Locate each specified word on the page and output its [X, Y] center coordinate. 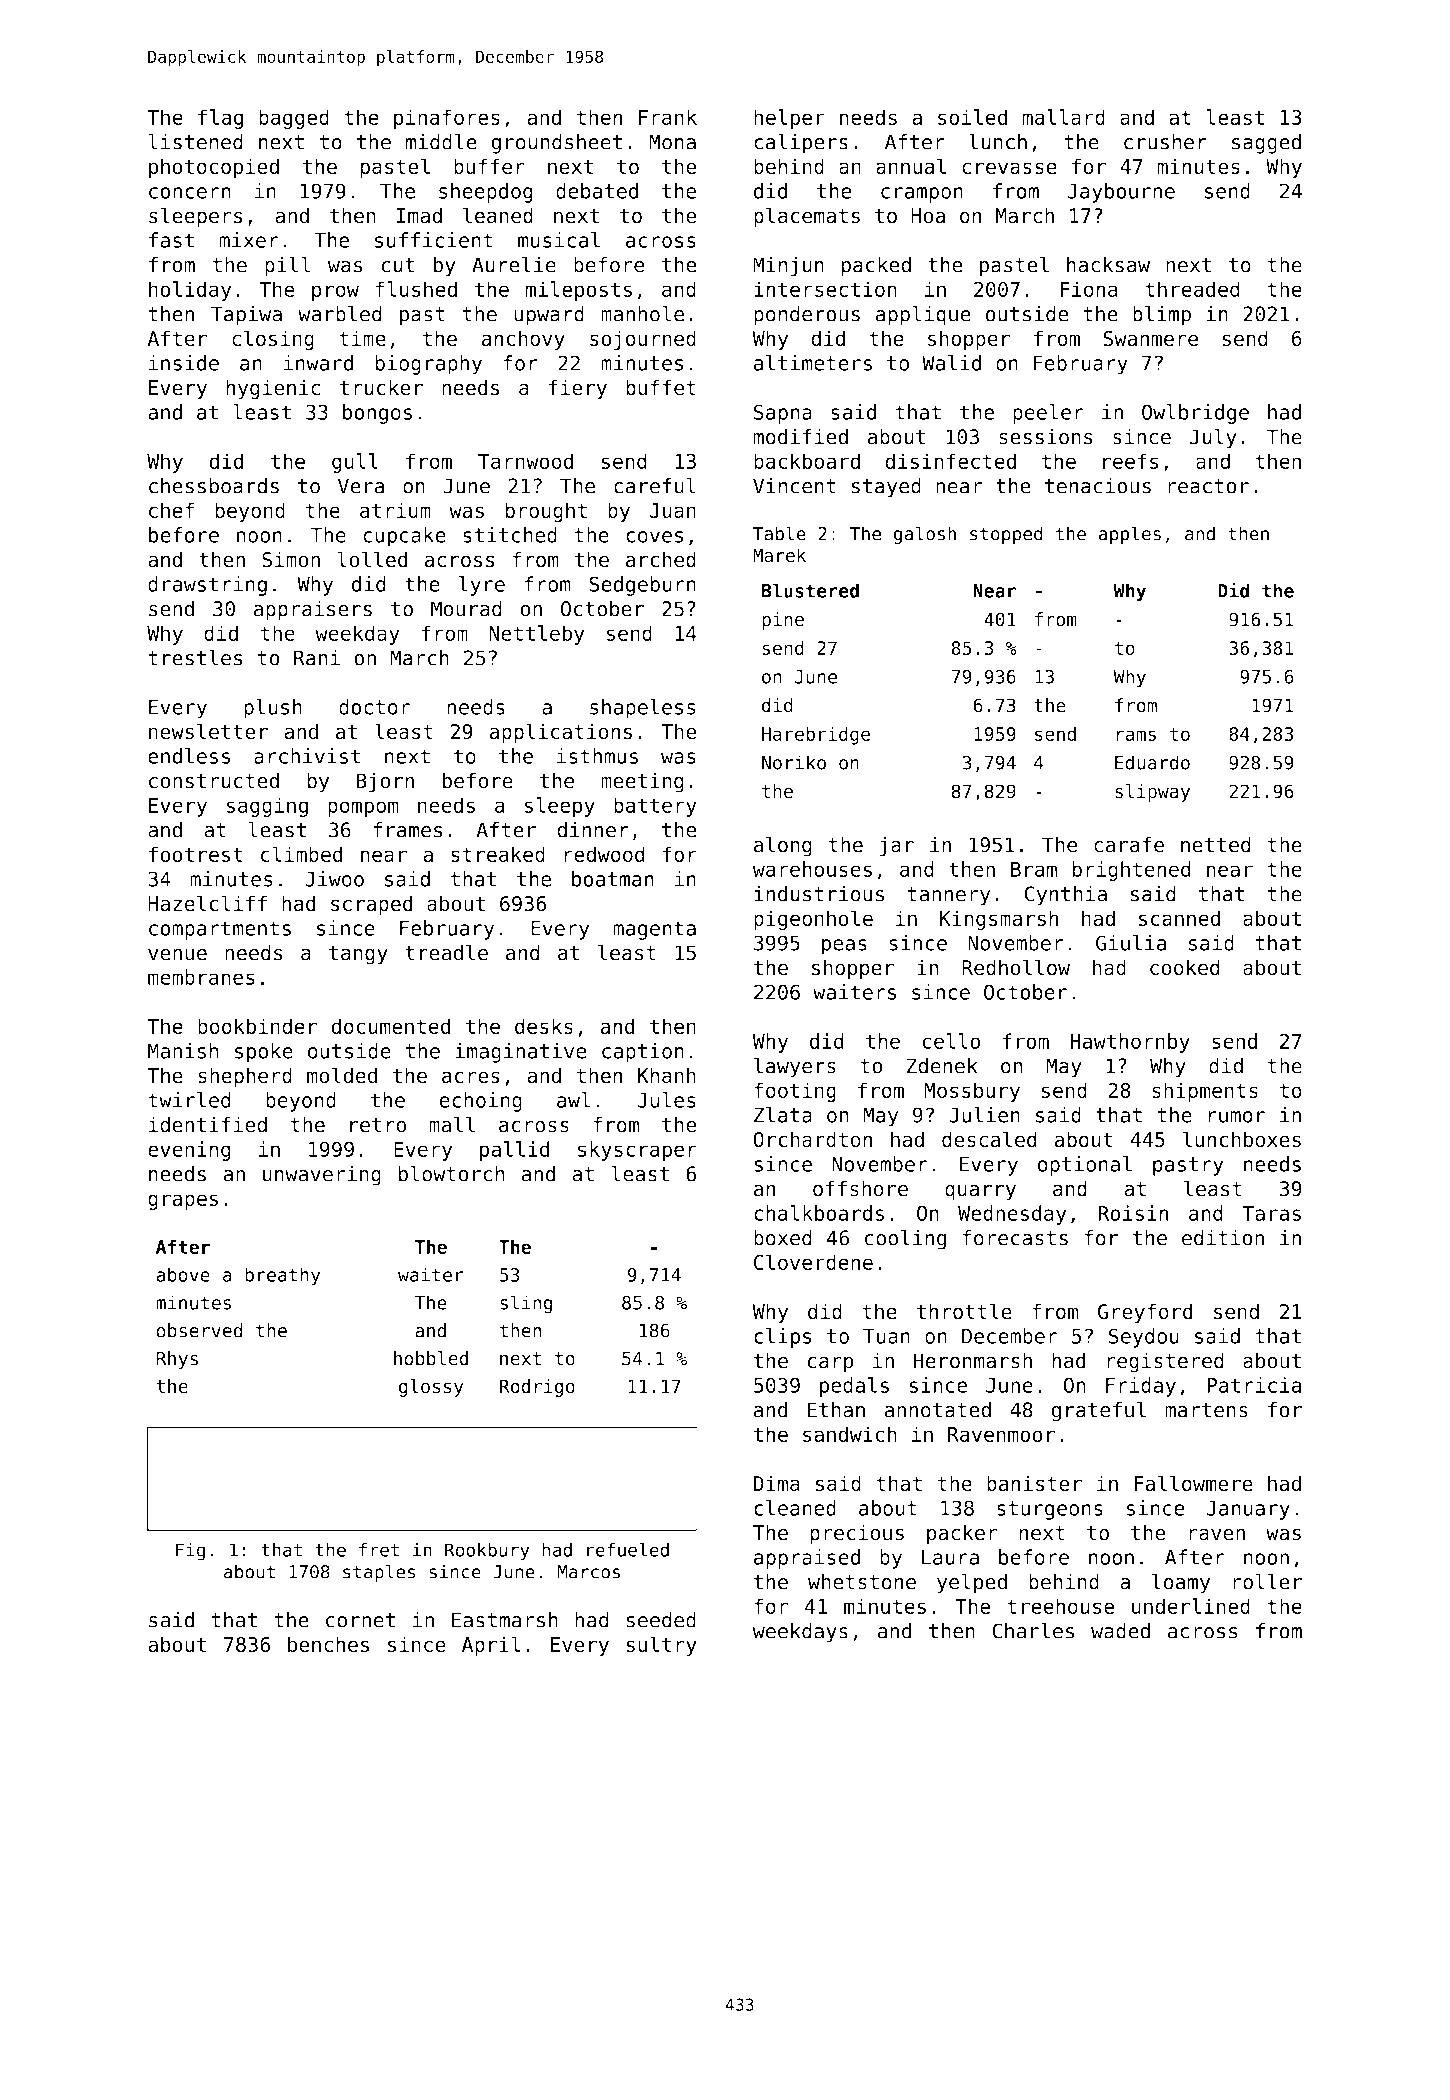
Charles [1033, 1631]
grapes [183, 1202]
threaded [1192, 289]
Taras [1271, 1213]
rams [1136, 735]
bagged [294, 119]
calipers [801, 144]
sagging [267, 807]
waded [1120, 1631]
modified [800, 436]
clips [783, 1338]
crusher [1165, 142]
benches [328, 1644]
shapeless [643, 709]
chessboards [214, 486]
